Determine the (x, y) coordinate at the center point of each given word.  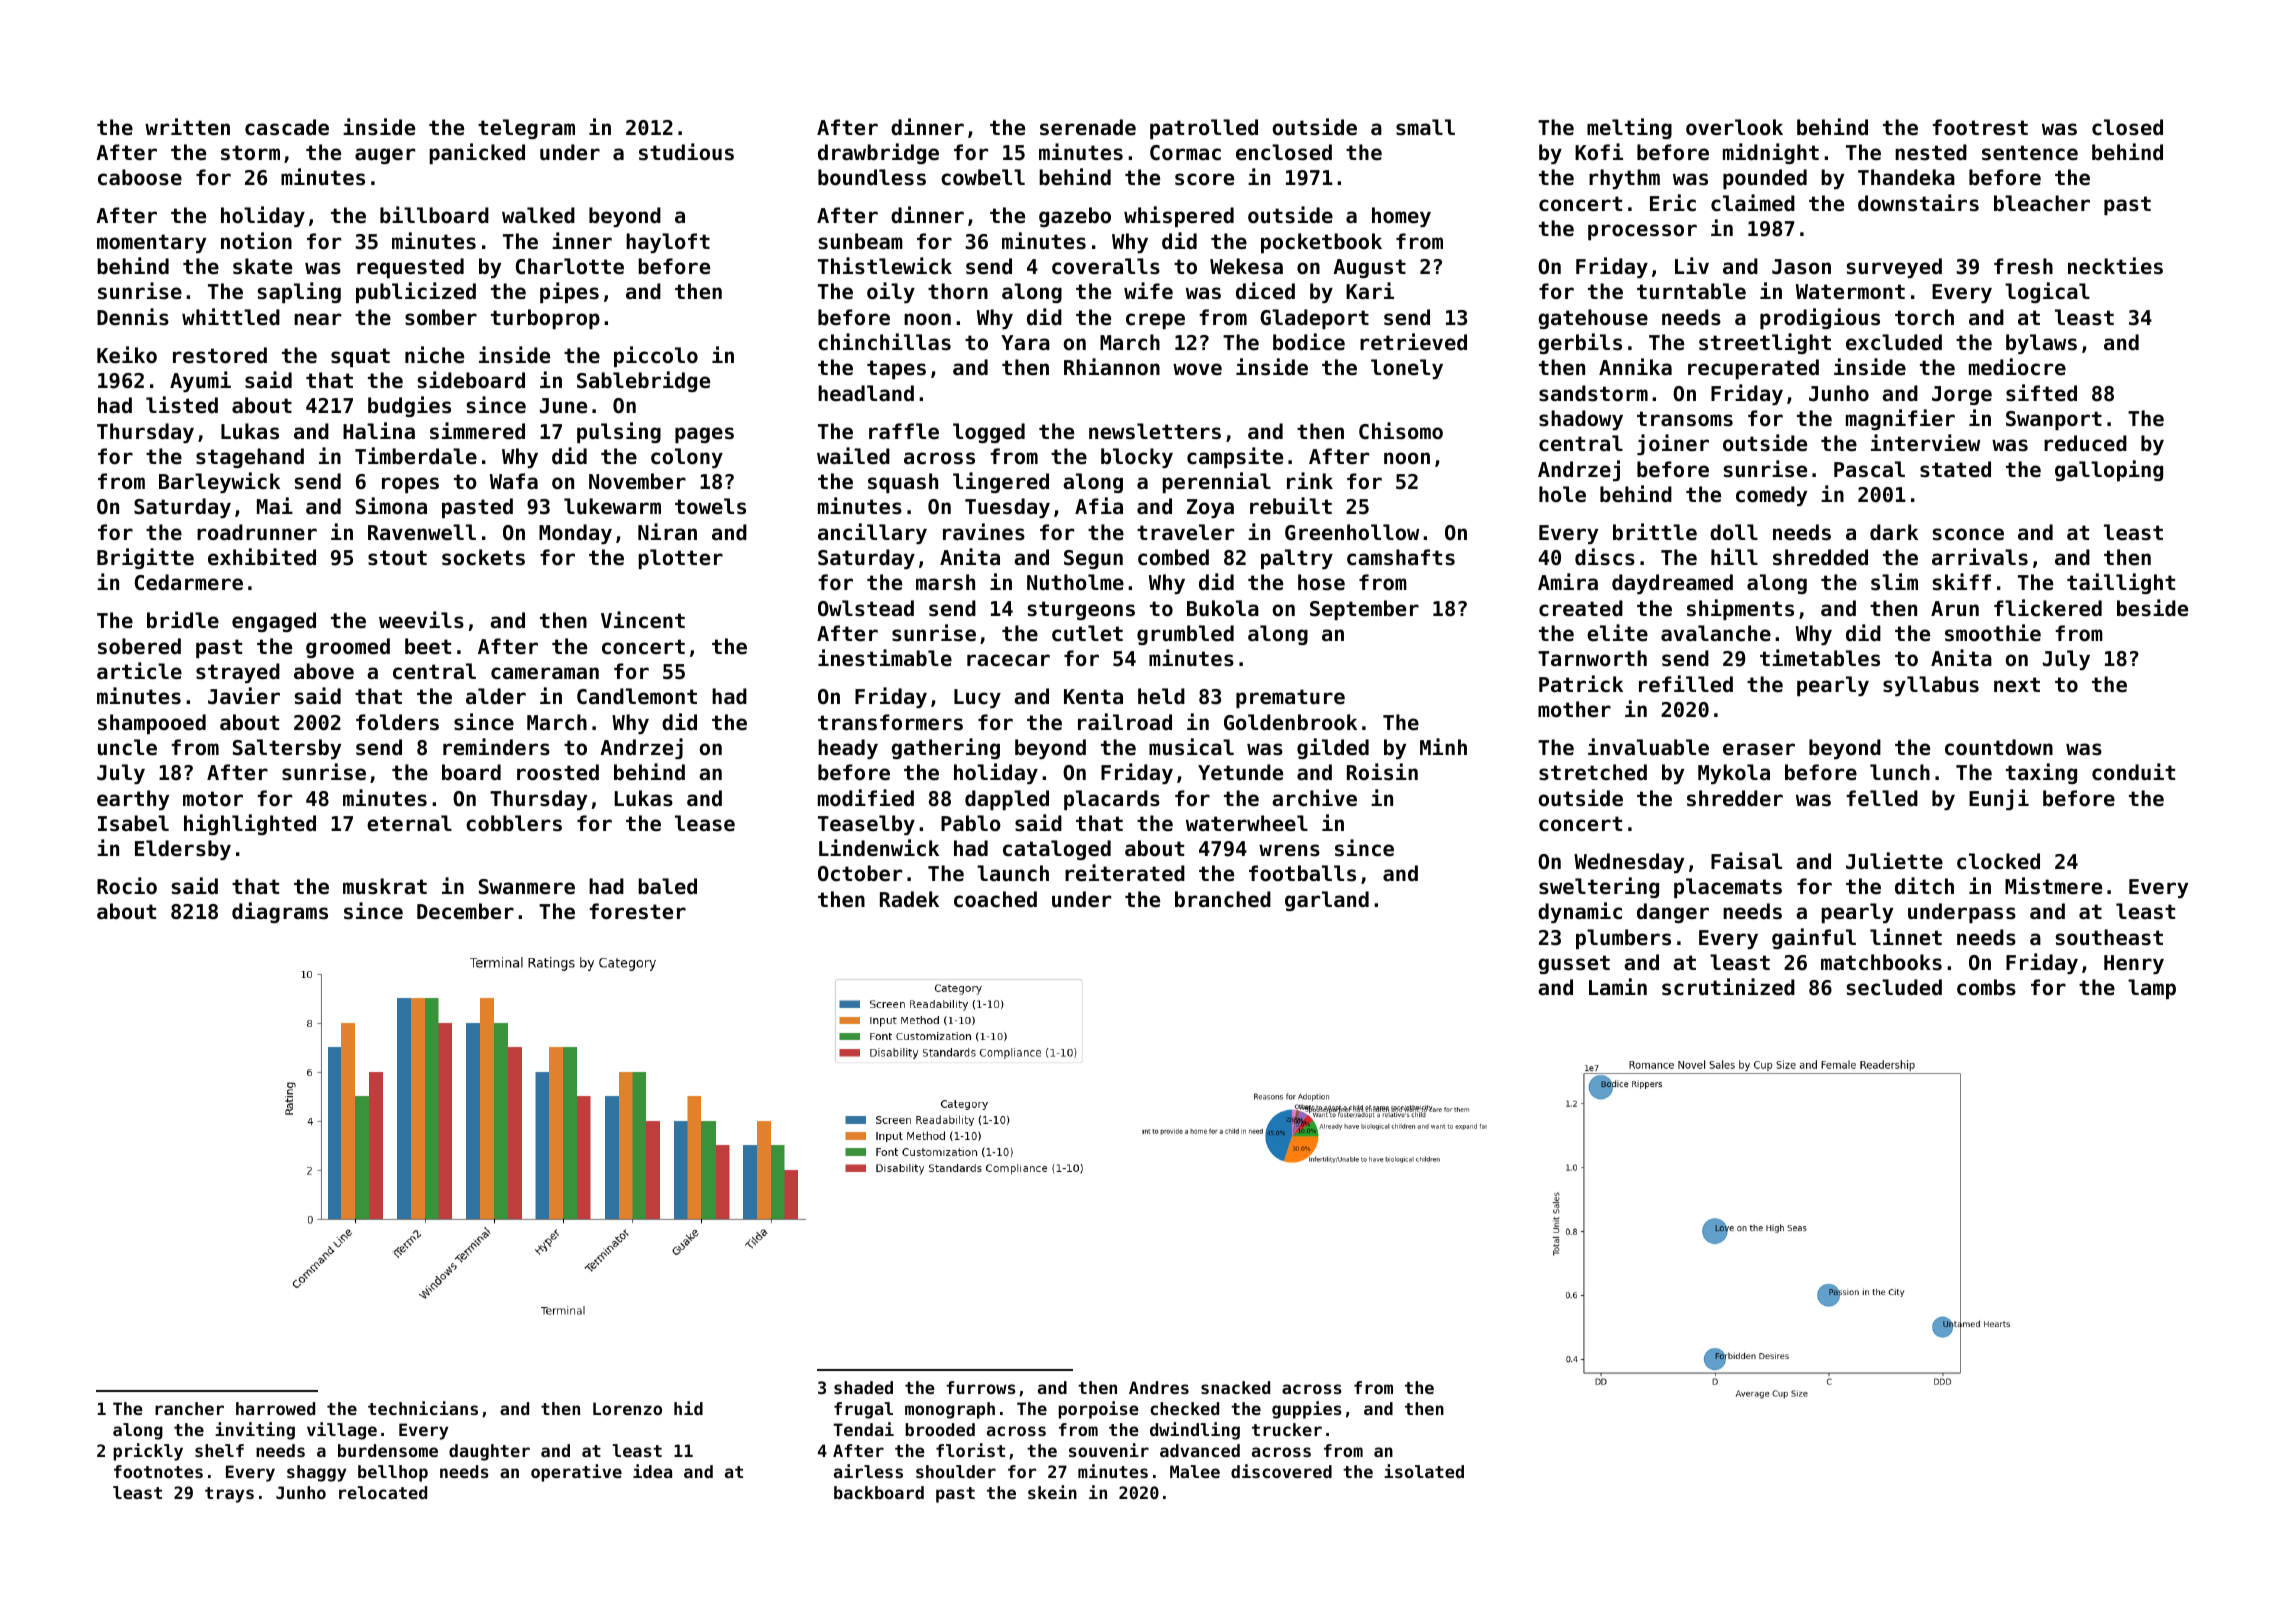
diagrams (280, 912)
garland (1327, 901)
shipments (1740, 609)
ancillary (872, 533)
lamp (2152, 989)
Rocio (127, 886)
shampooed (152, 724)
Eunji (1999, 799)
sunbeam (861, 241)
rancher (189, 1408)
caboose (140, 177)
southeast (2109, 937)
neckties (2115, 266)
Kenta (1093, 697)
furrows (981, 1387)
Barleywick (219, 482)
